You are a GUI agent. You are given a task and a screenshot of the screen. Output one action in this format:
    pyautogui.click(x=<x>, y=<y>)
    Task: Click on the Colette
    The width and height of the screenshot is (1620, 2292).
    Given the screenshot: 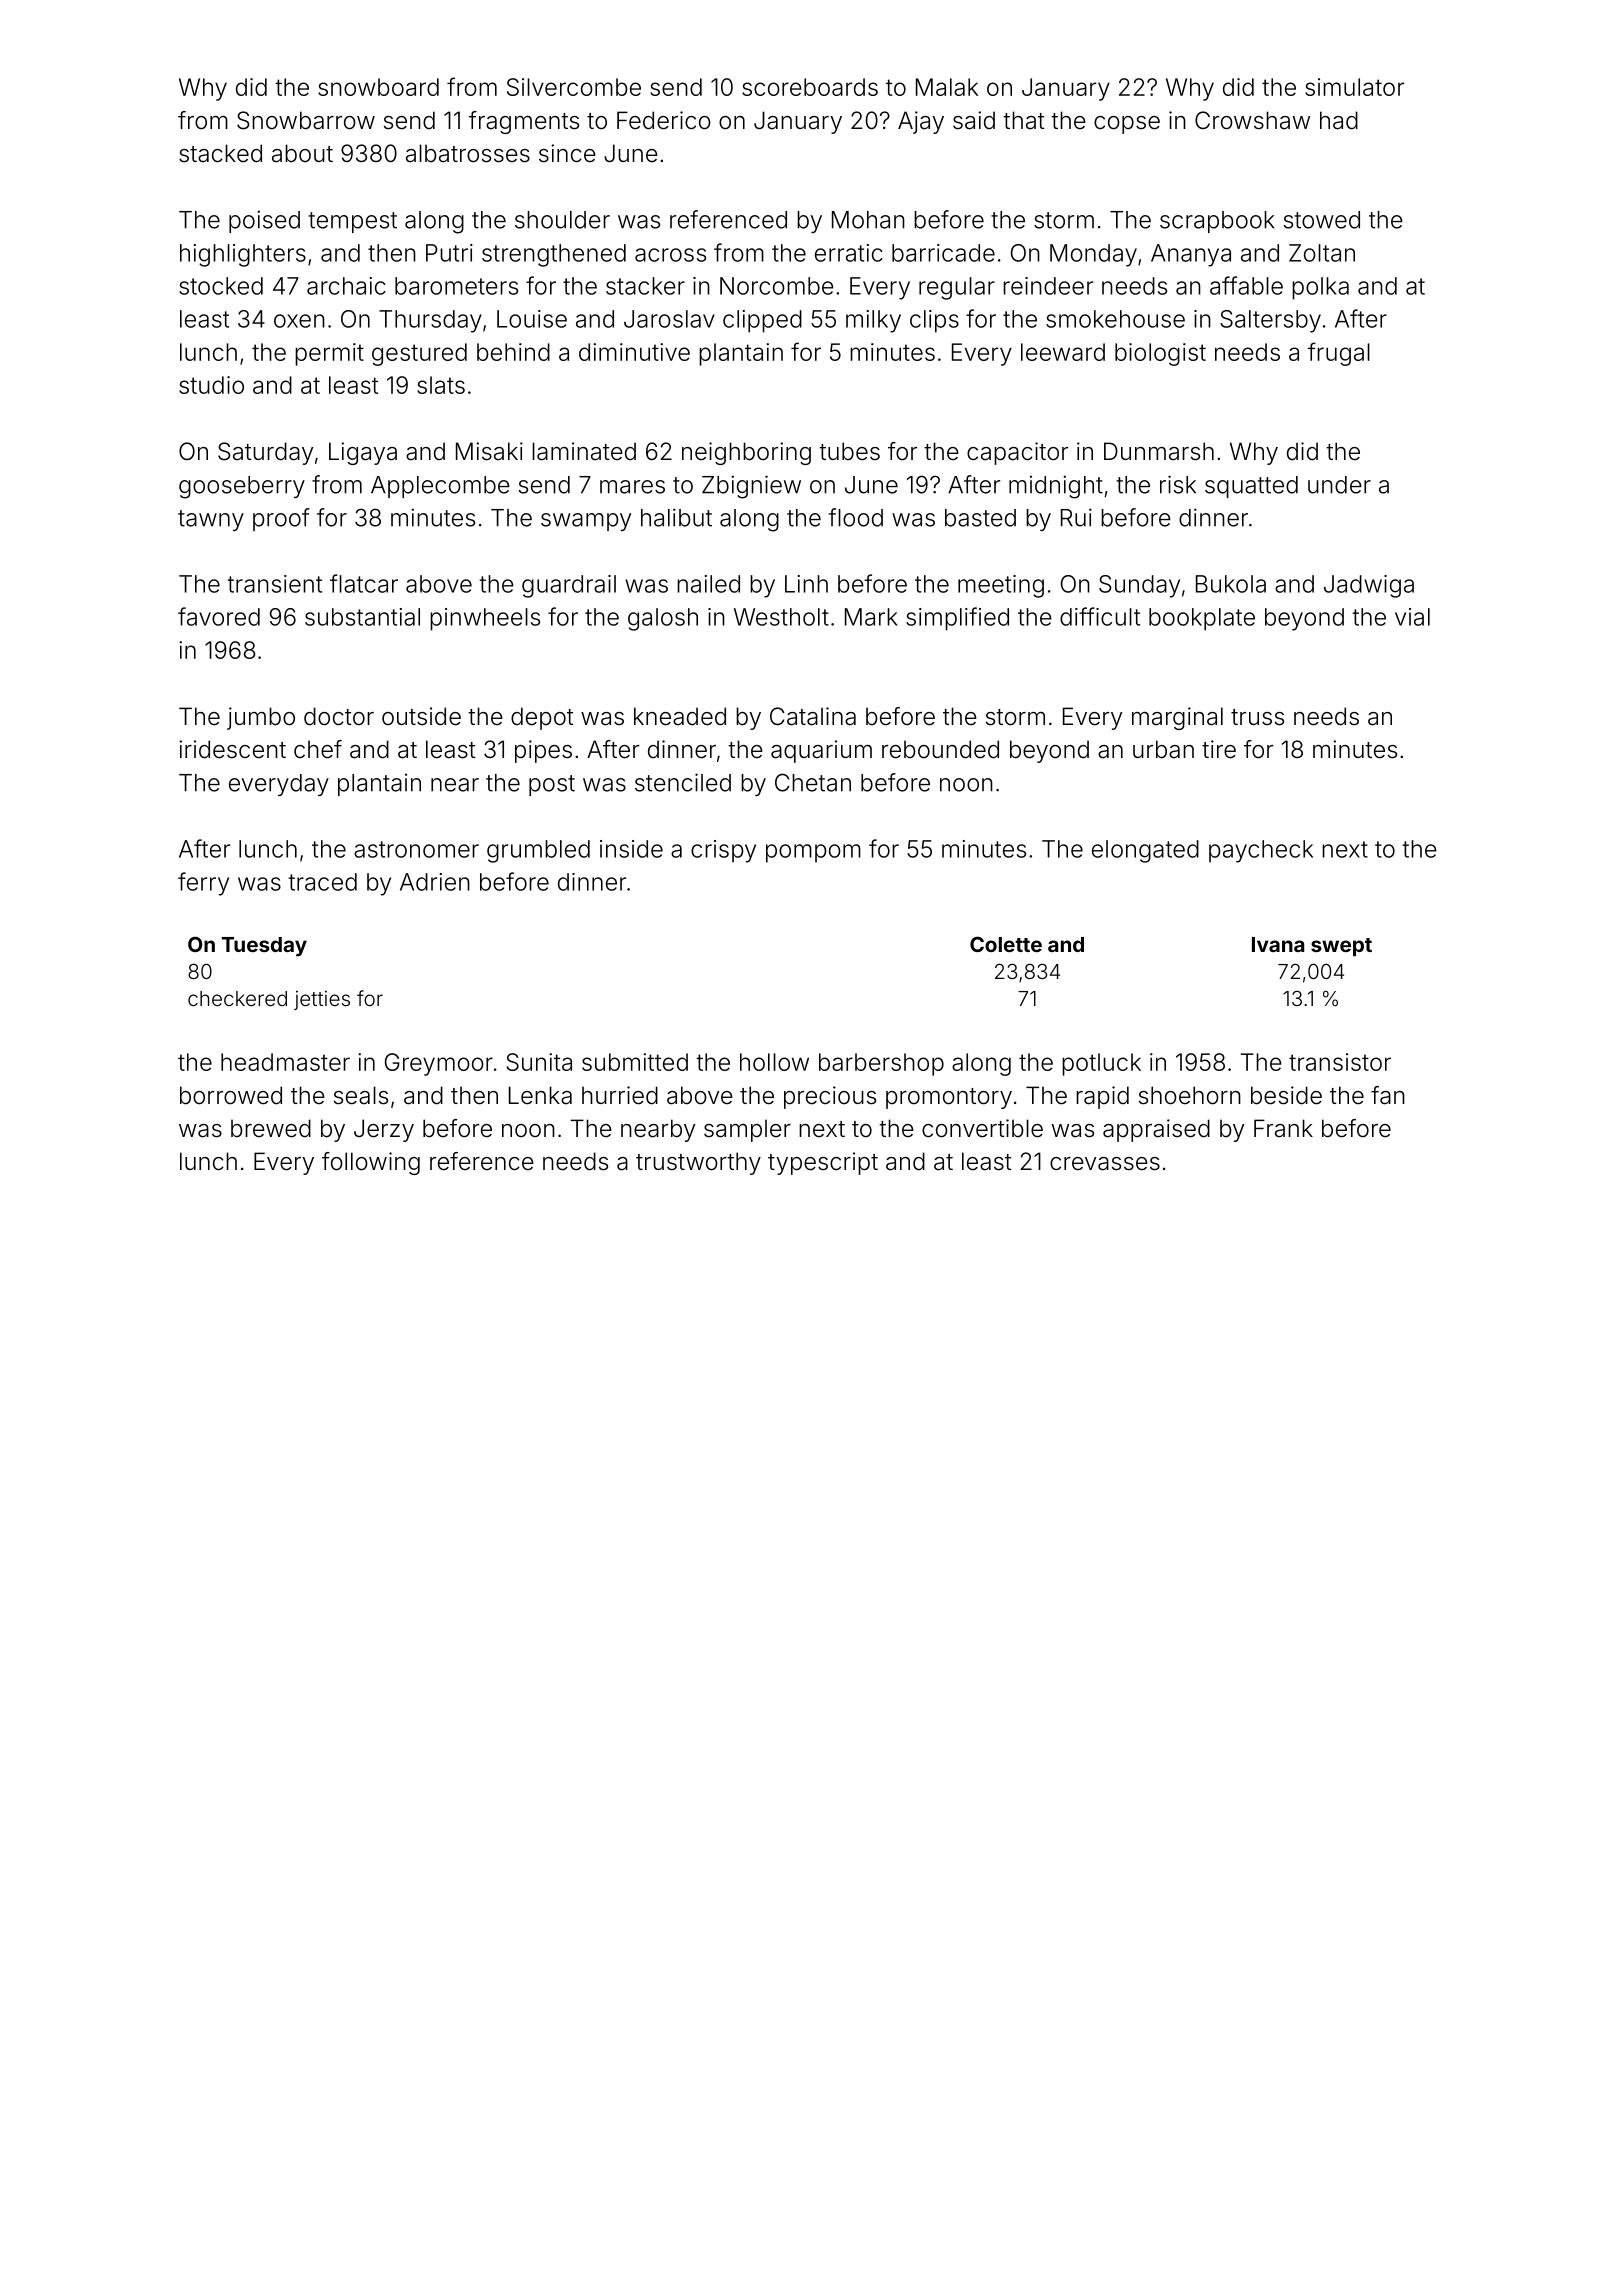 What is the action you would take?
    pyautogui.click(x=1006, y=944)
